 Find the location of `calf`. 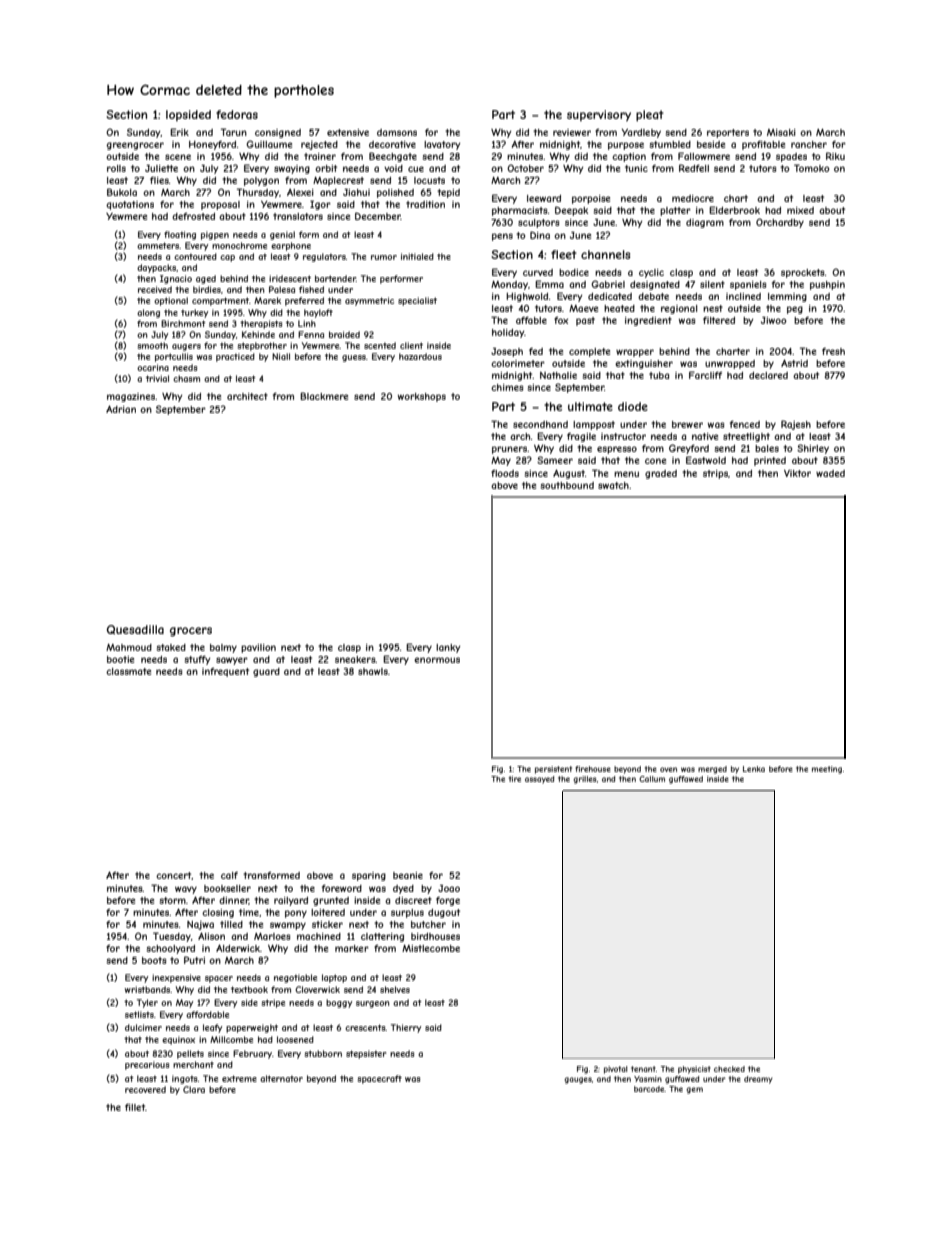

calf is located at coordinates (229, 875).
